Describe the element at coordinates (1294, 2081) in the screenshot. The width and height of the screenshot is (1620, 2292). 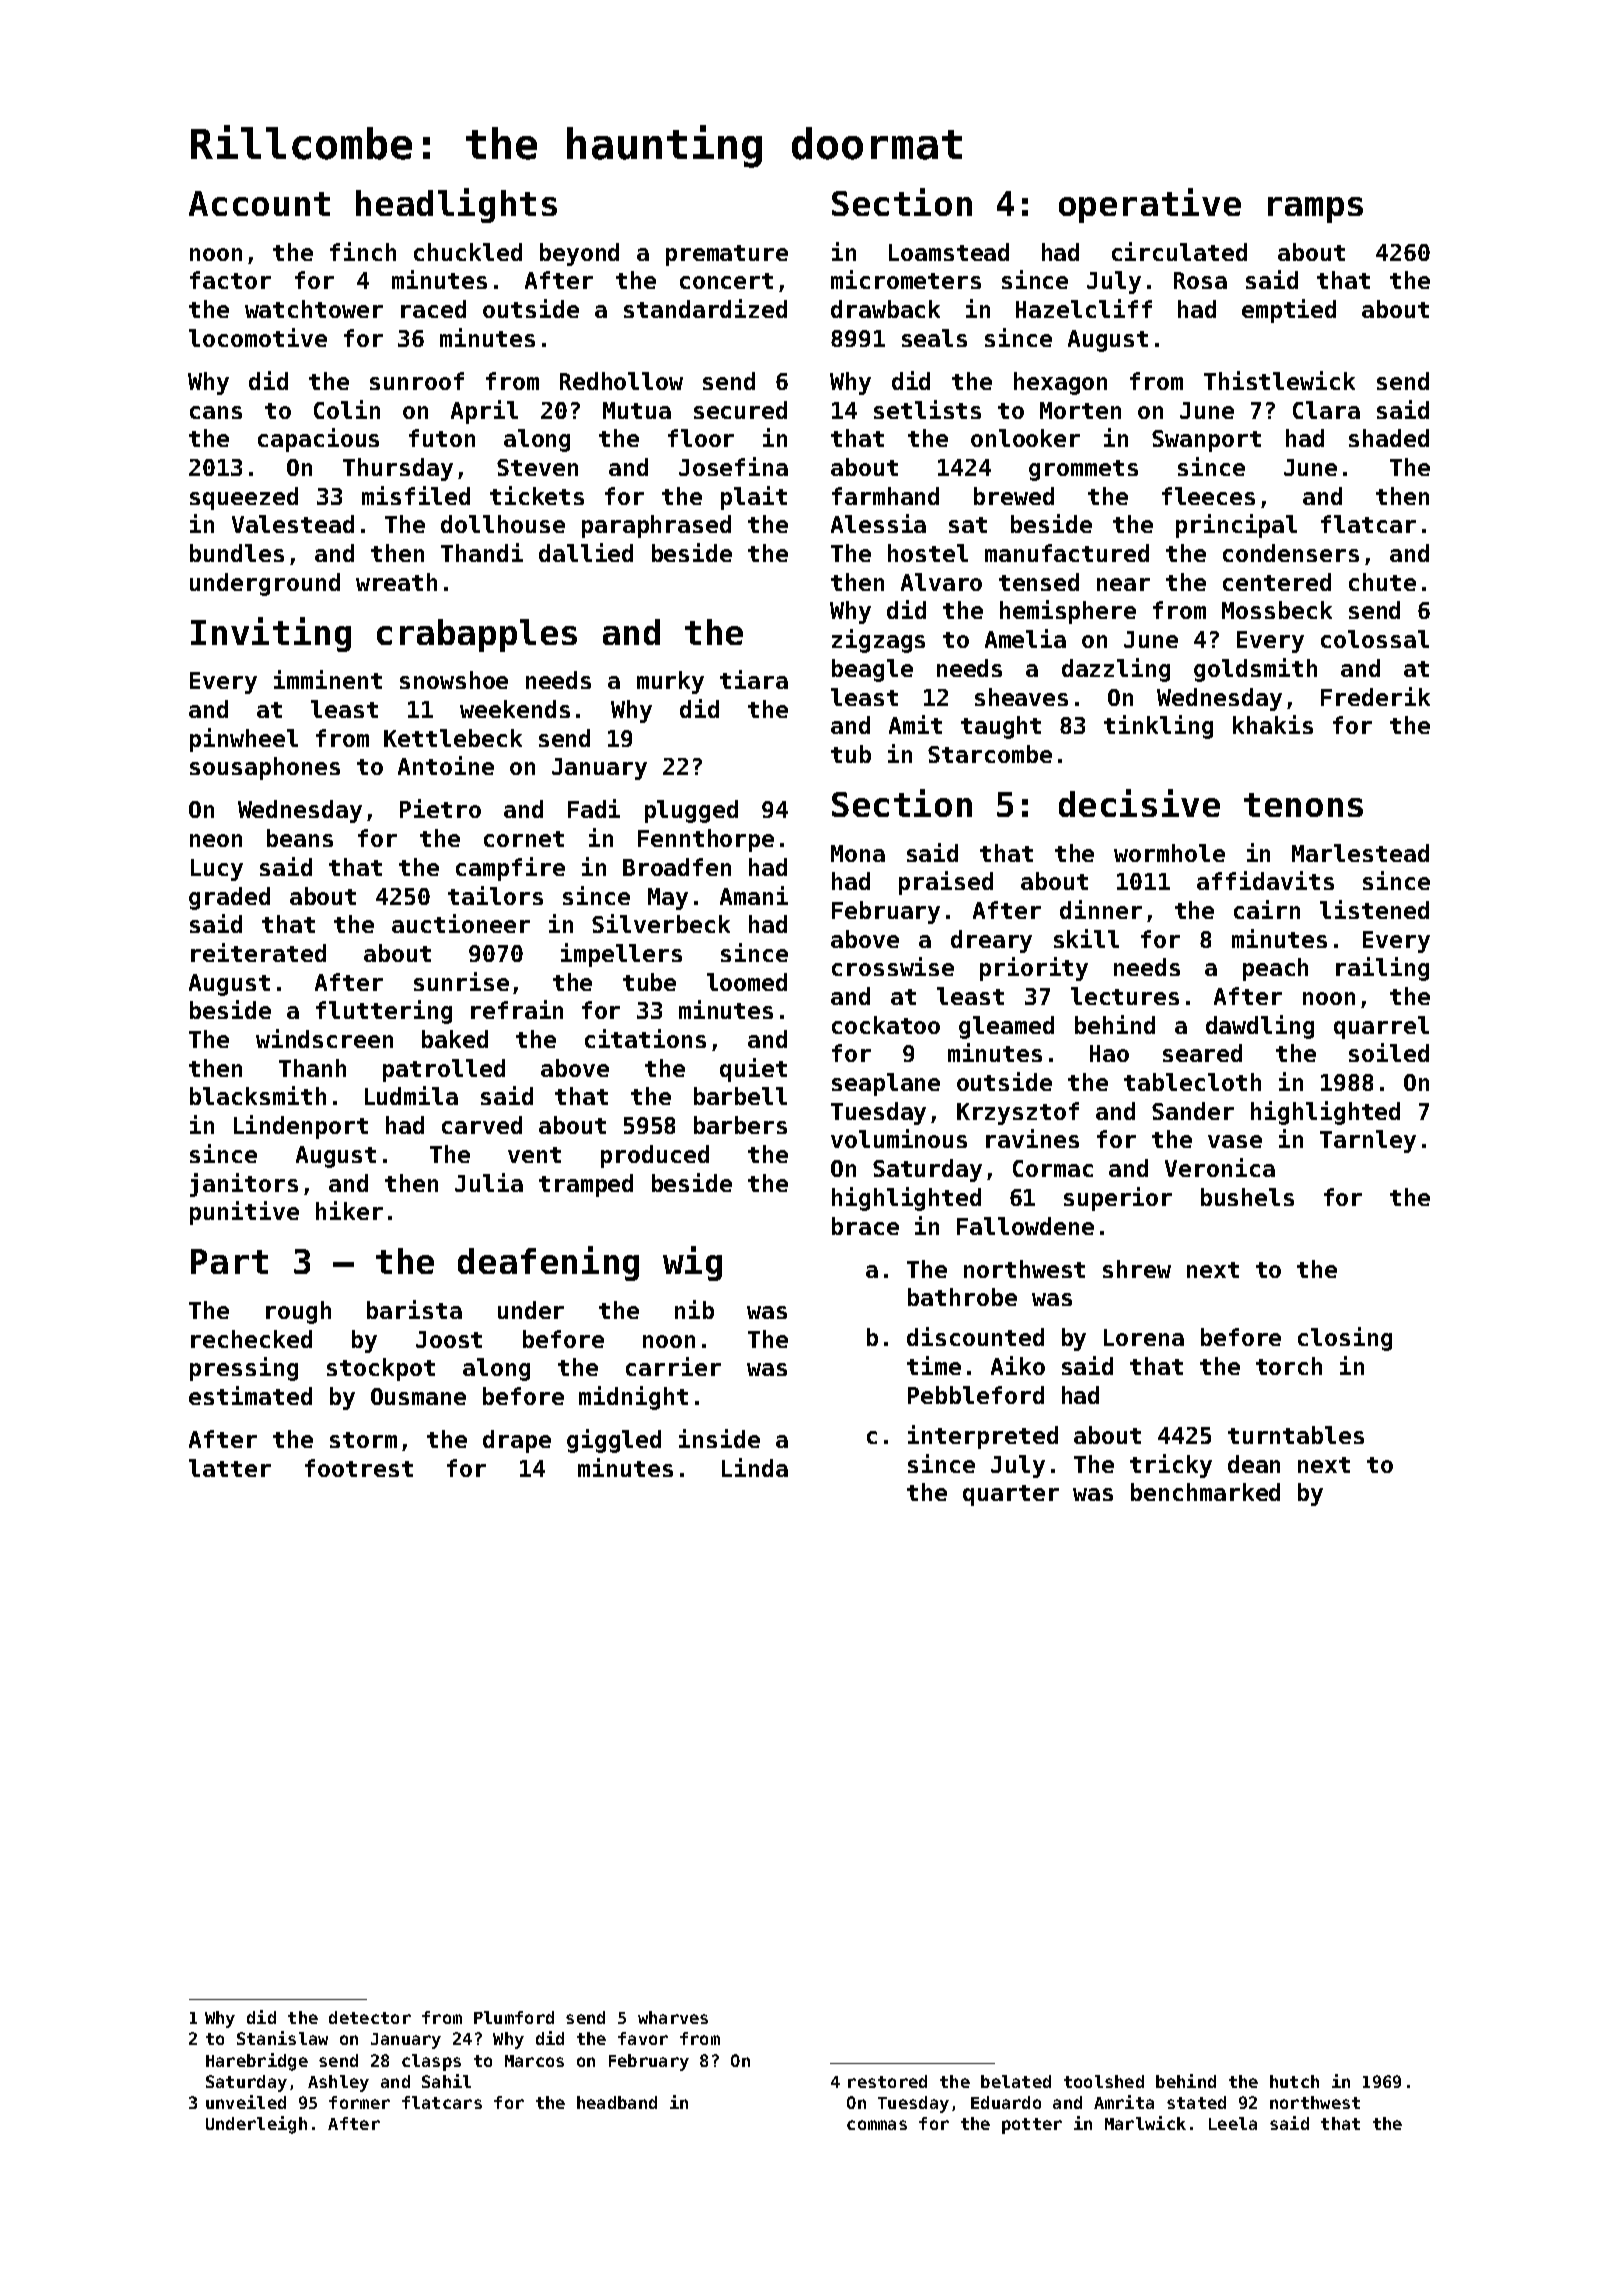
I see `hutch` at that location.
